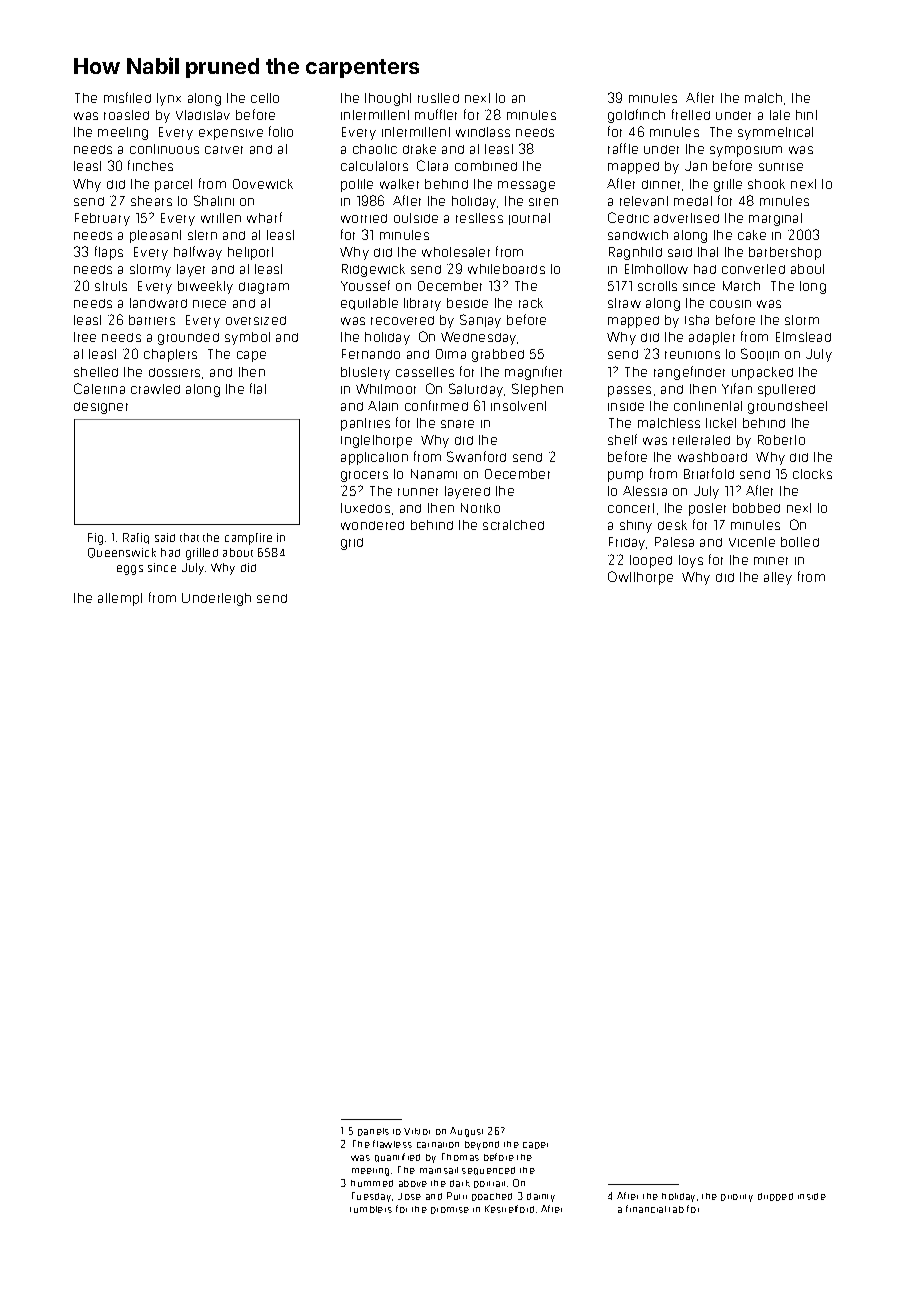 This page has width=908, height=1316. I want to click on grid, so click(352, 544).
